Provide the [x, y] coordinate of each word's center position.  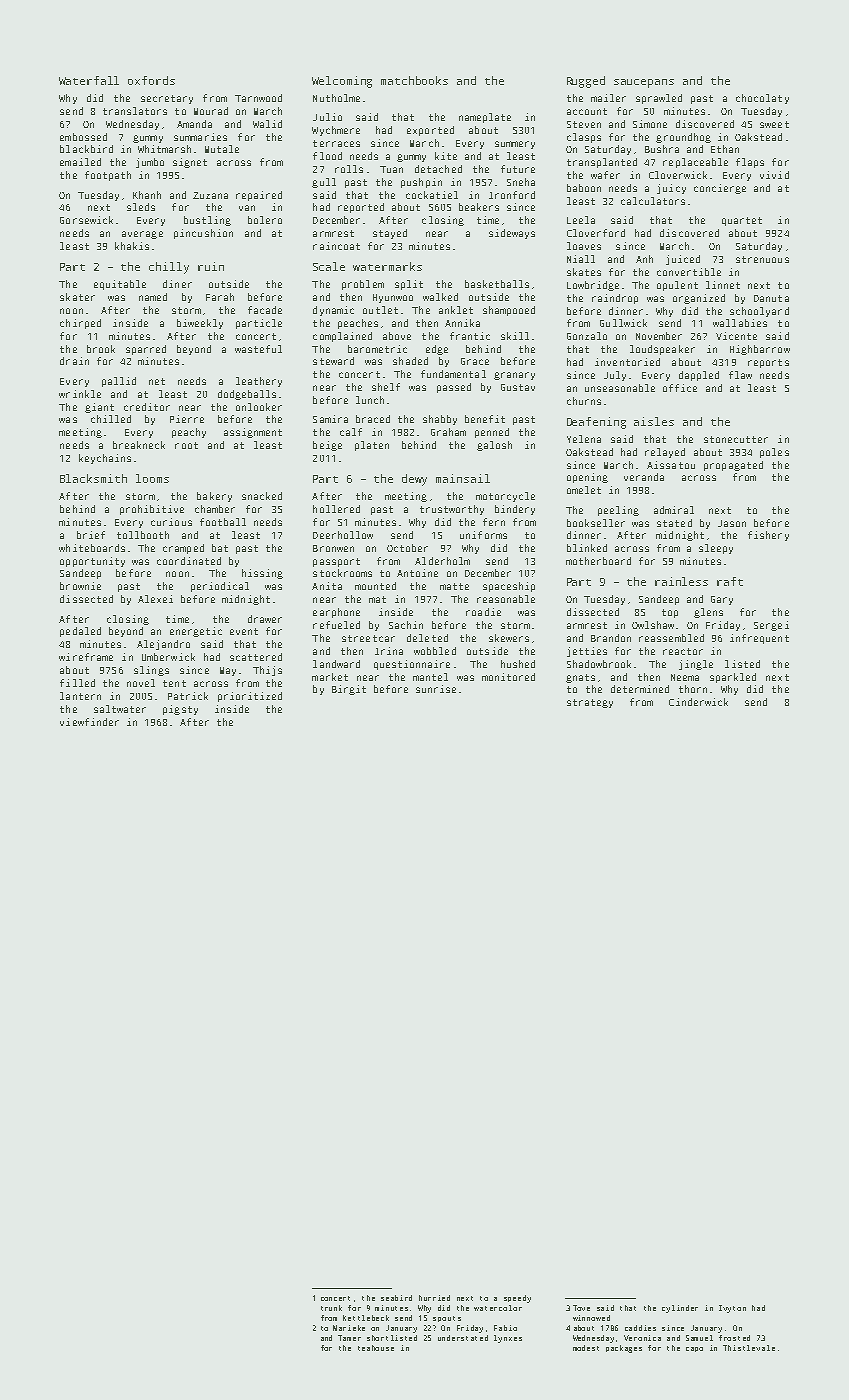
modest [586, 1348]
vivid [774, 175]
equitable [120, 285]
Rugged [586, 82]
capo [694, 1349]
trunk [331, 1308]
